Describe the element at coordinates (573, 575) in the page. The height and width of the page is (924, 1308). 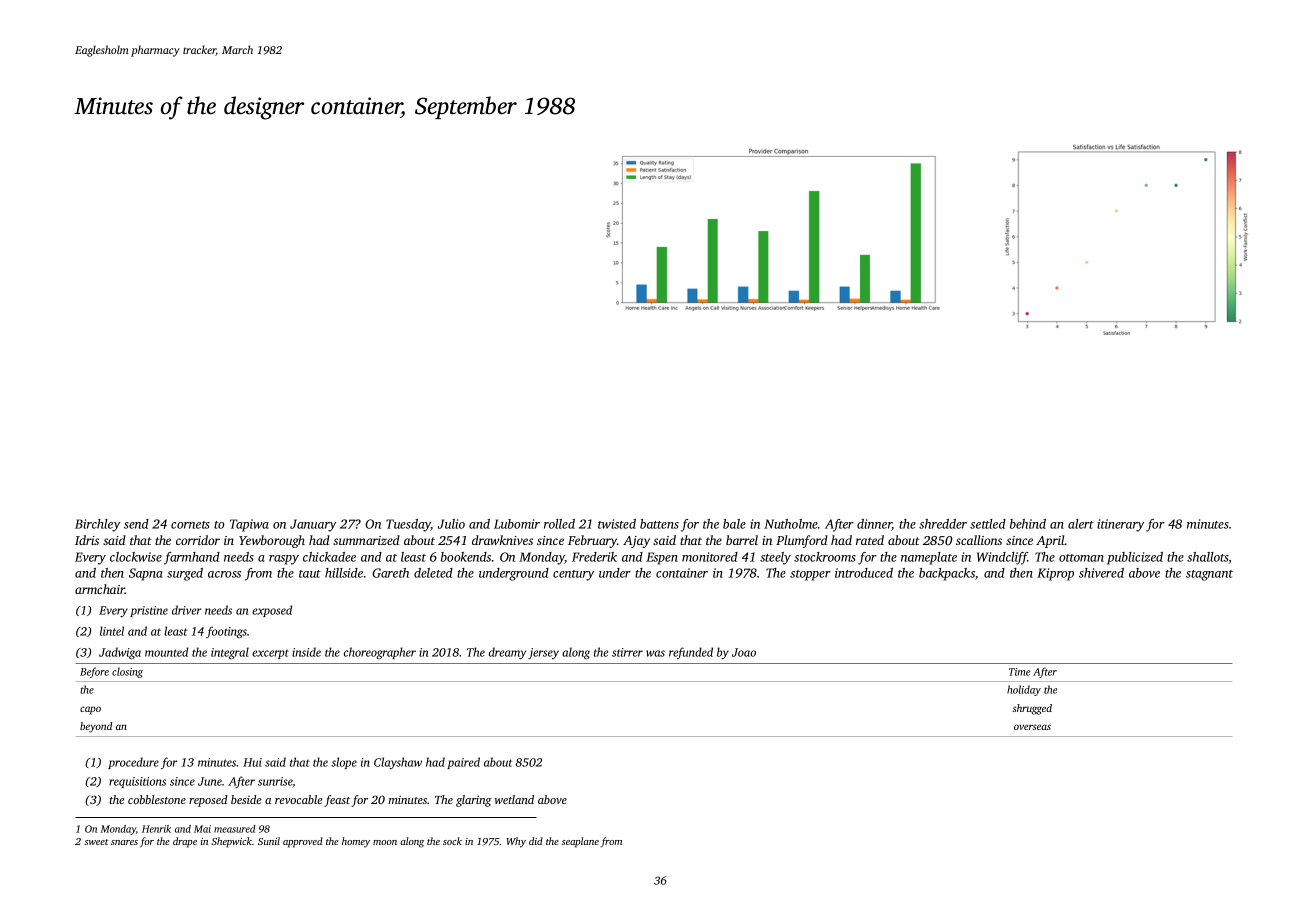
I see `century` at that location.
